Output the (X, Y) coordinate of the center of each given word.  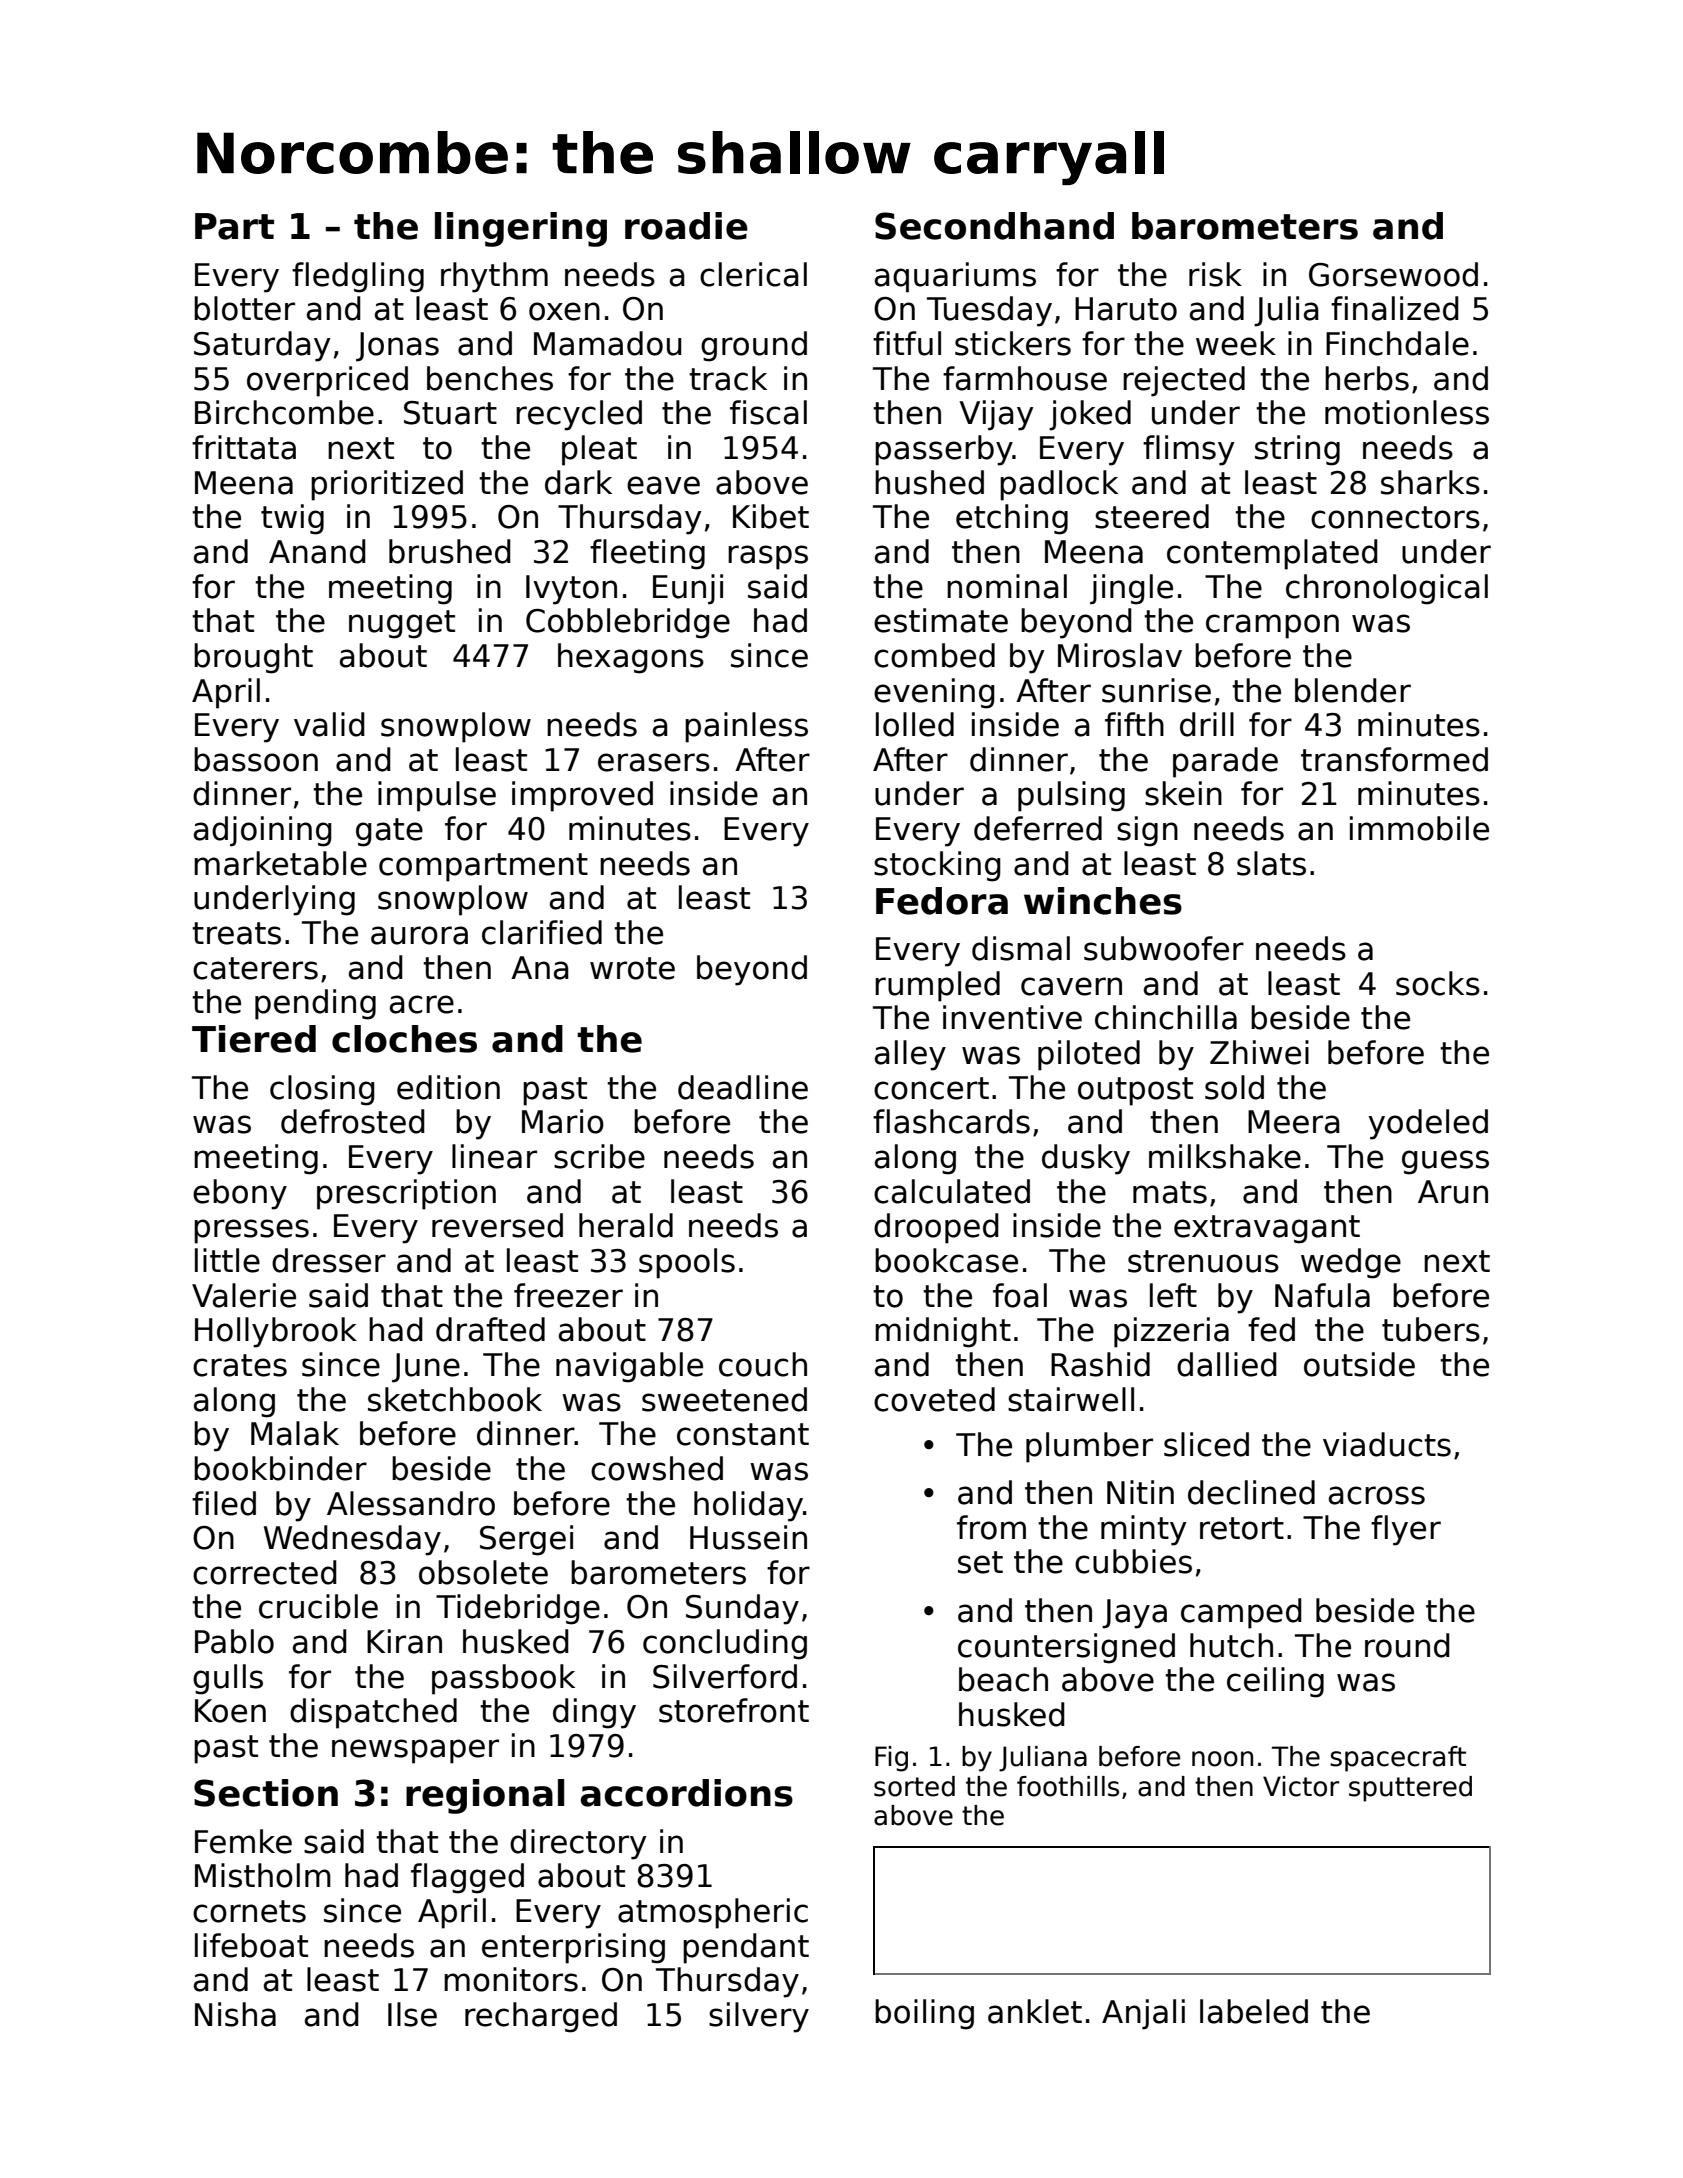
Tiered (254, 1039)
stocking (937, 866)
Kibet (771, 516)
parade (1225, 762)
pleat (599, 450)
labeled (1254, 2011)
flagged (467, 1878)
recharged (541, 2017)
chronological (1387, 589)
